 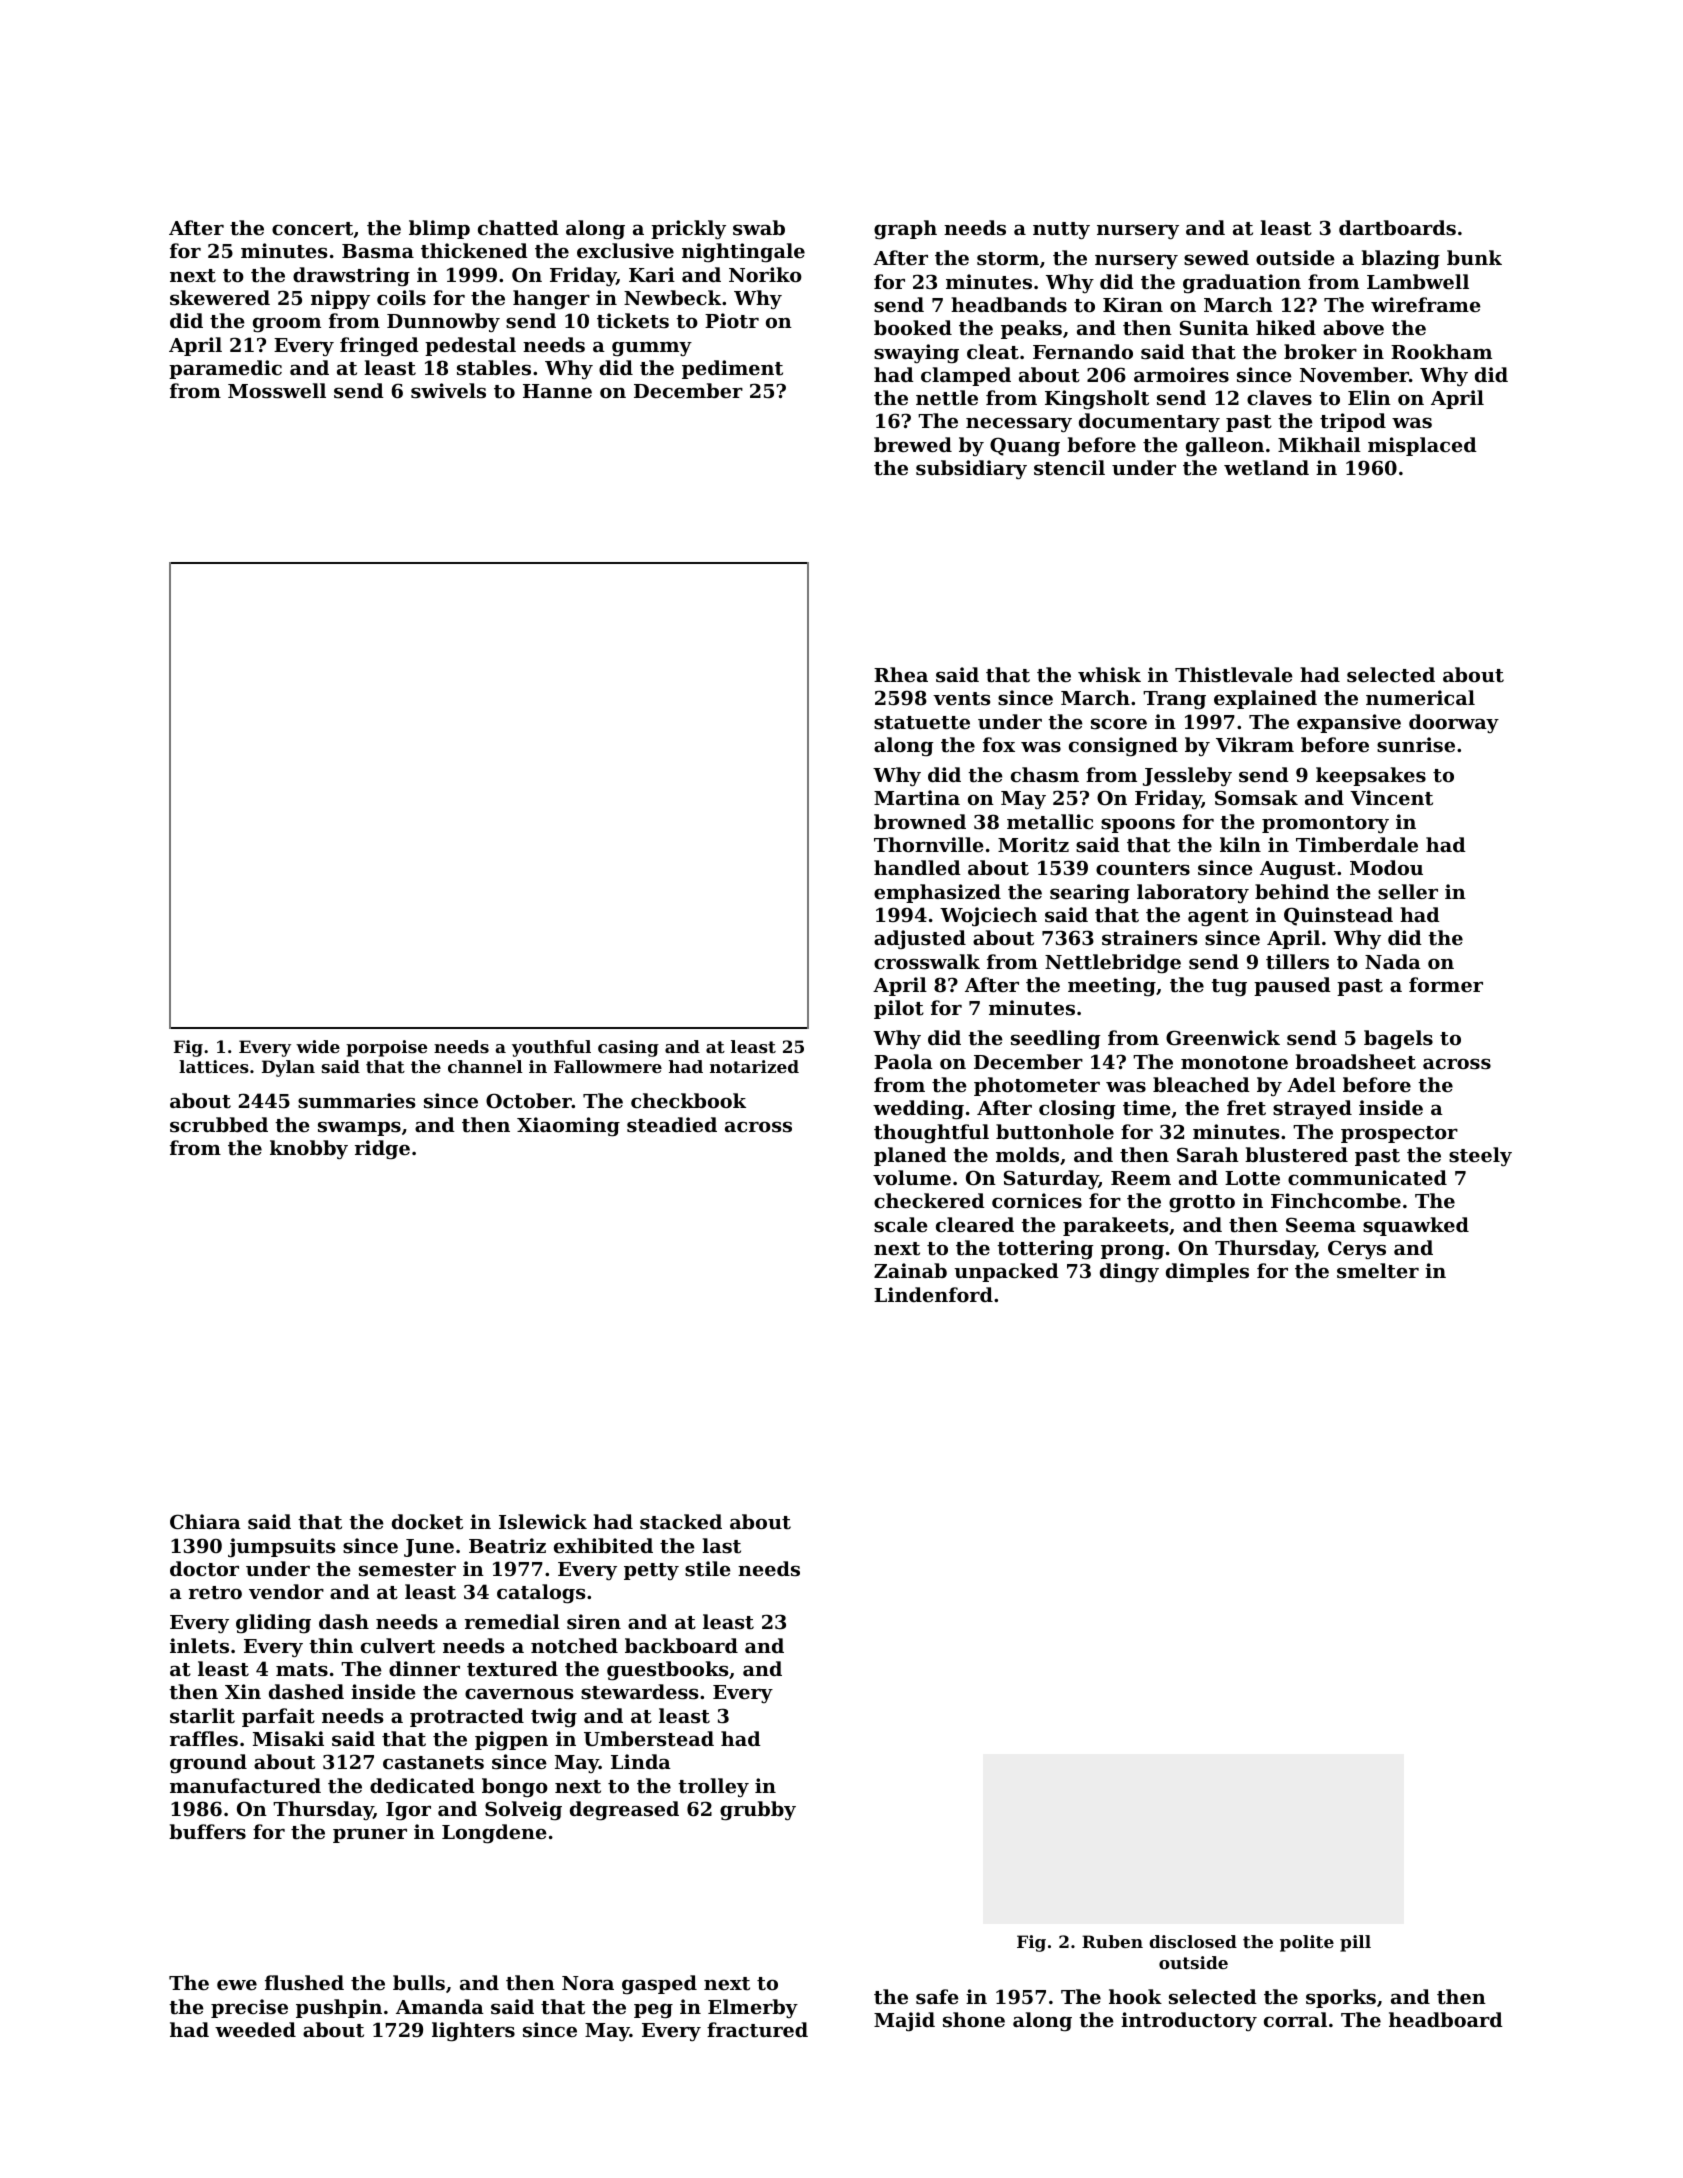 I want to click on dartboards, so click(x=1397, y=227).
